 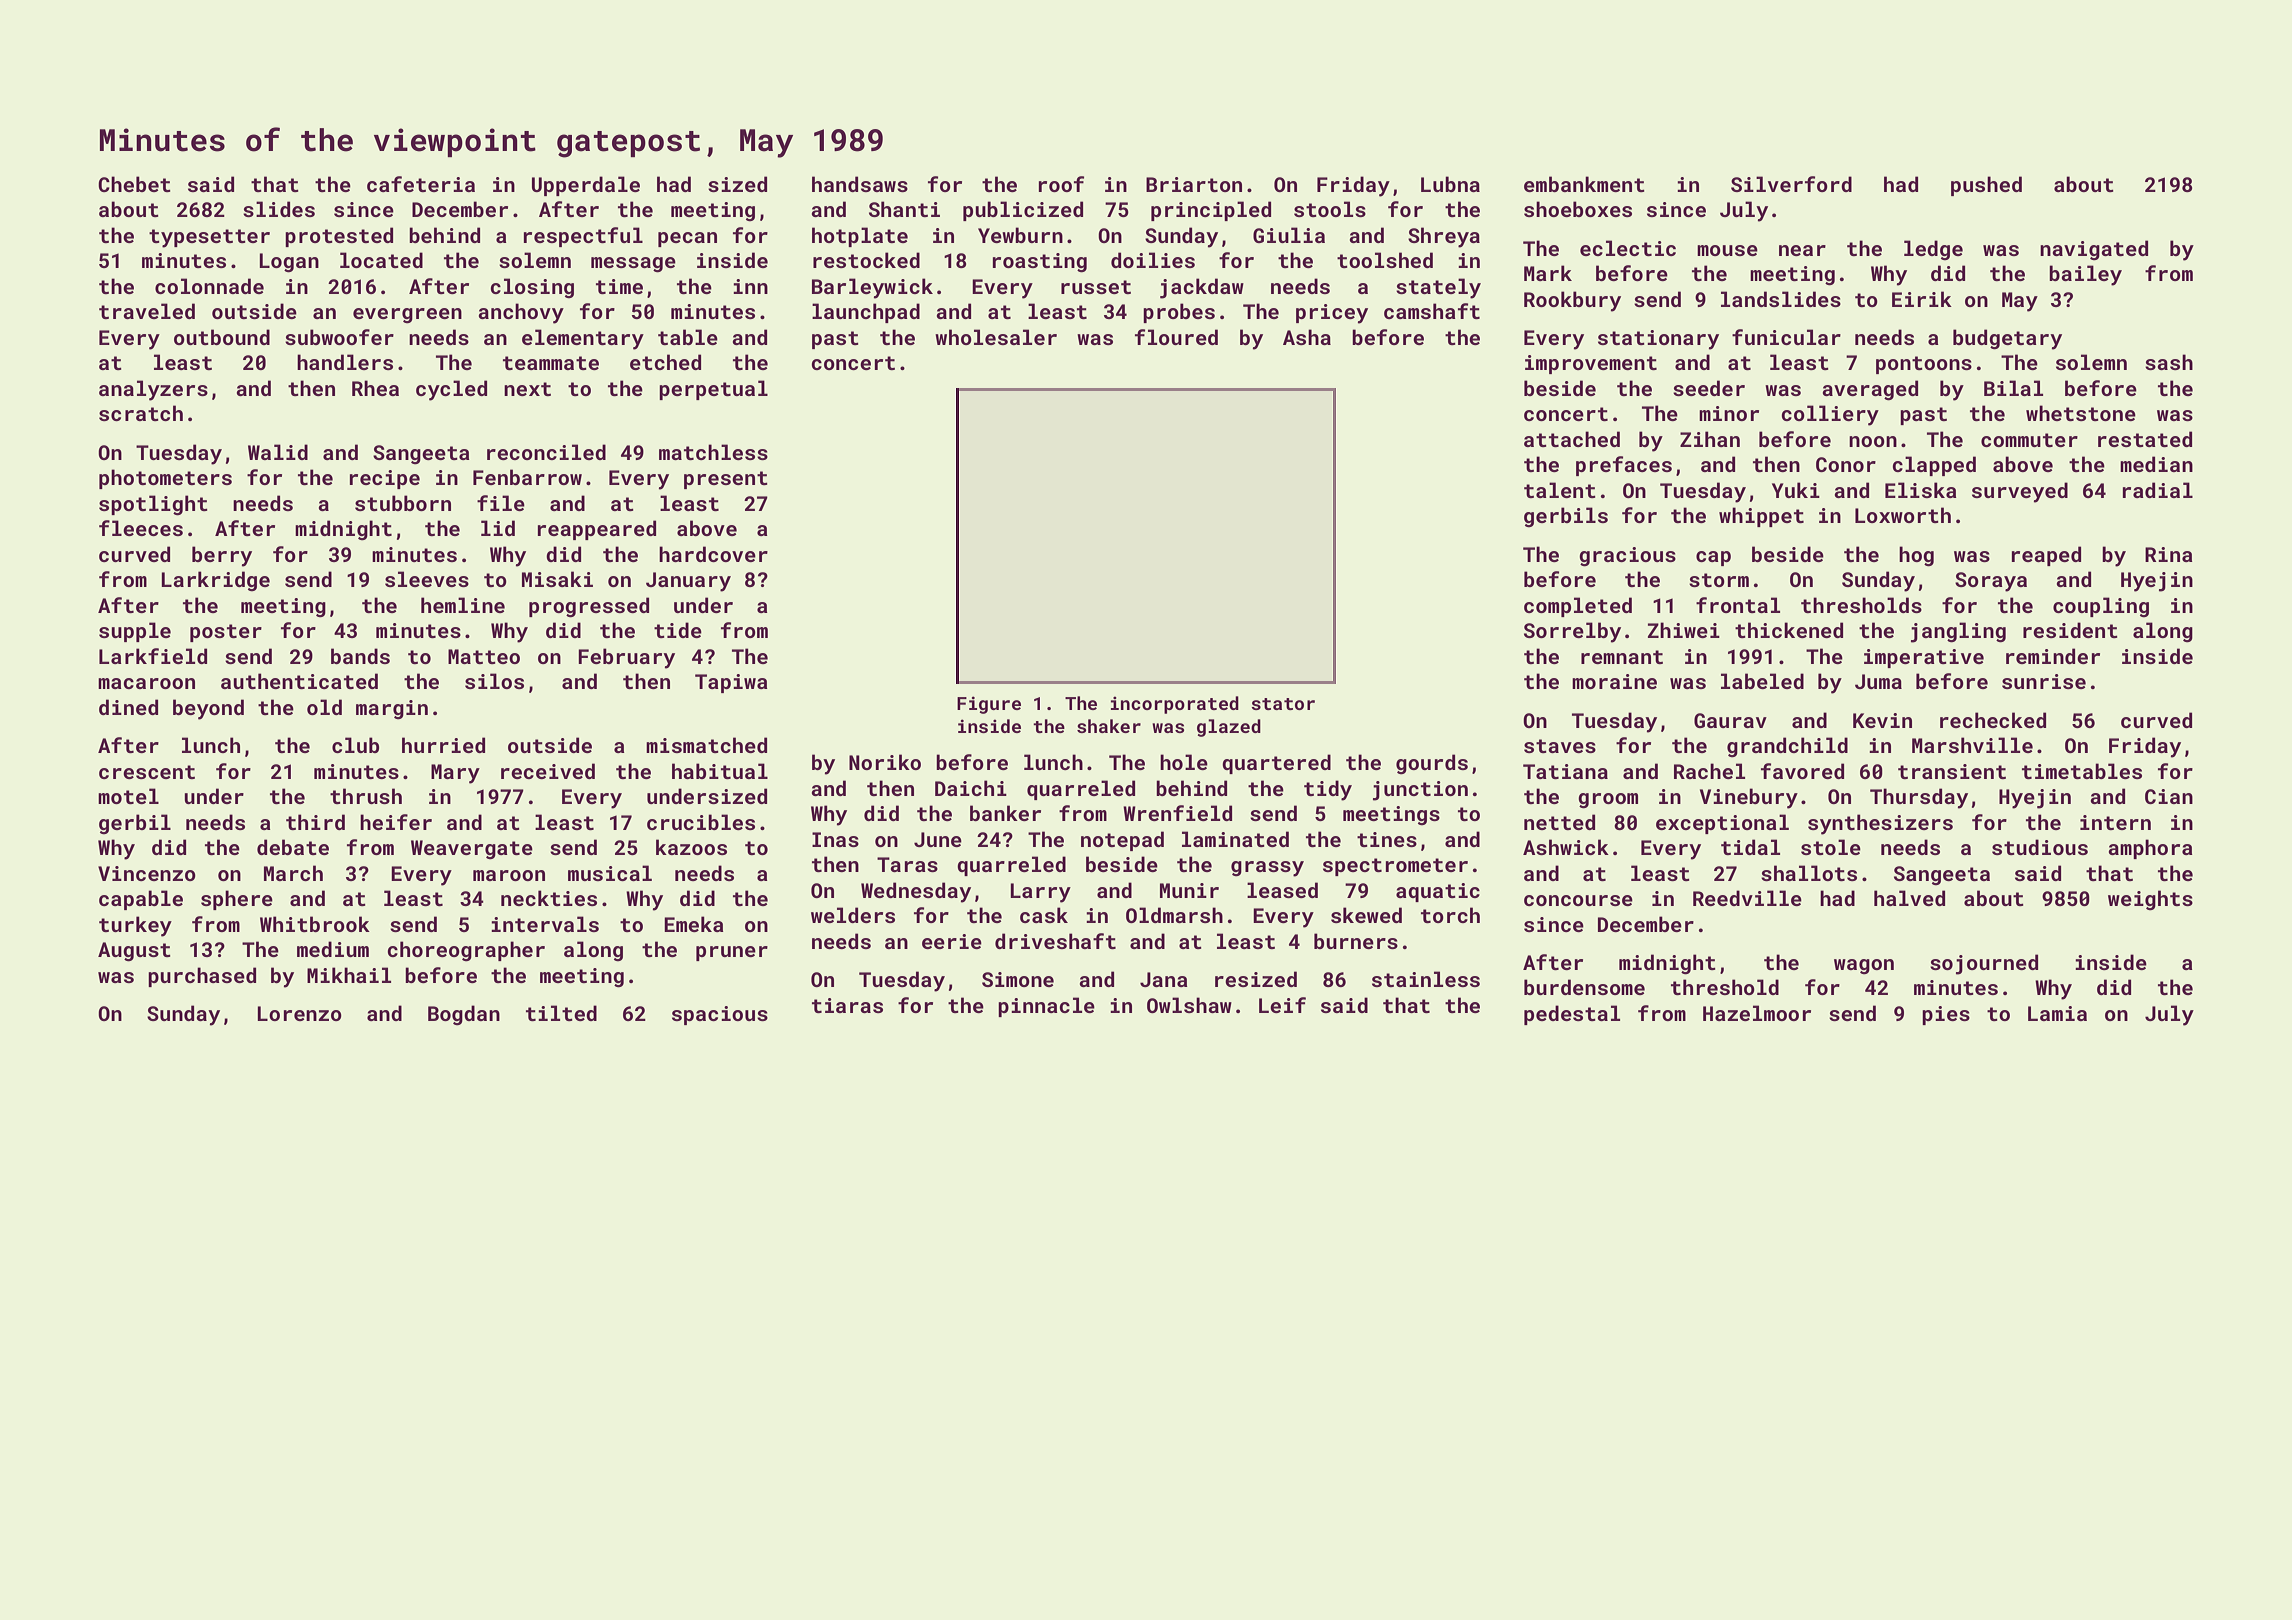 I want to click on near, so click(x=1802, y=250).
